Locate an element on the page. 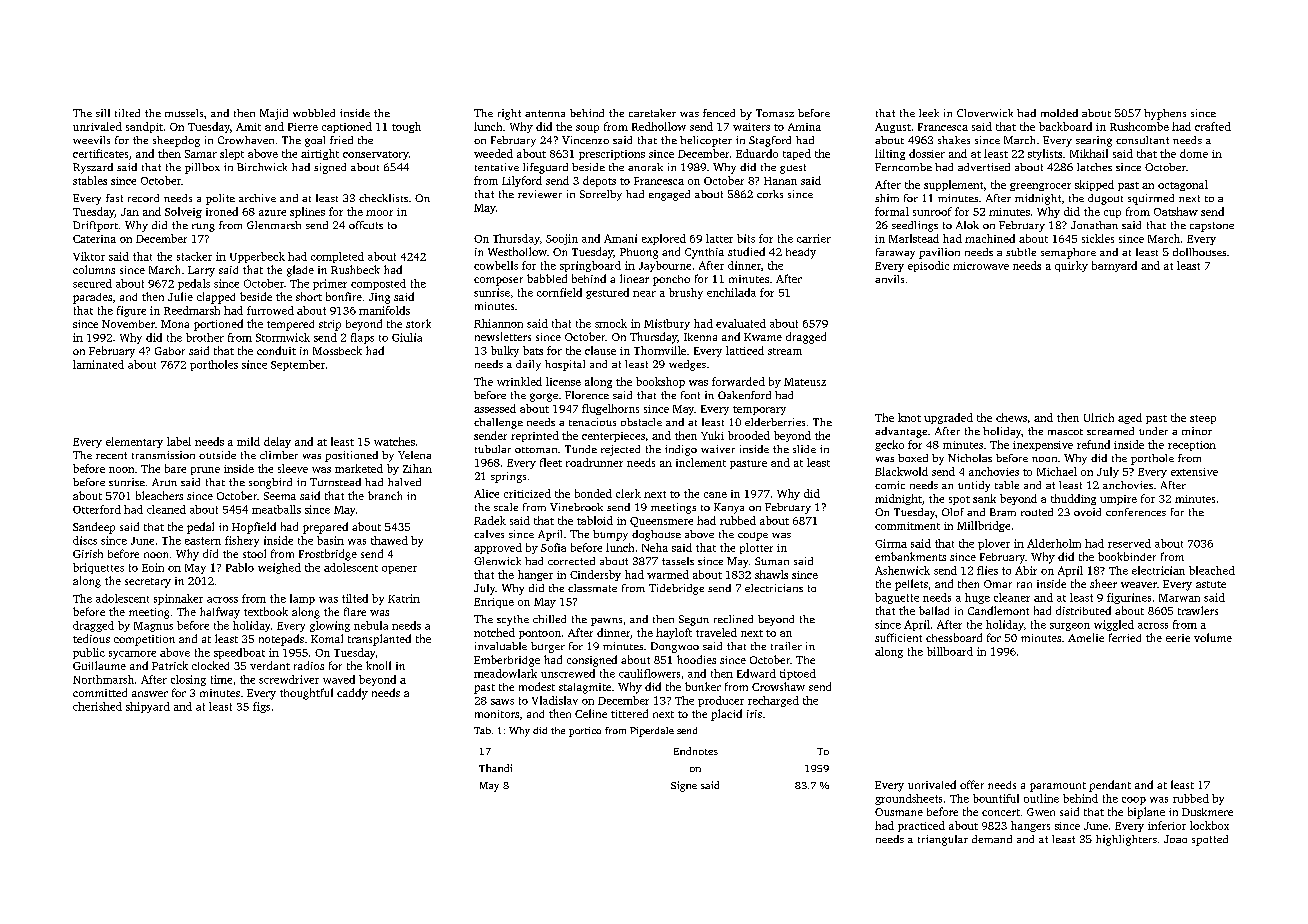 The image size is (1308, 924). microwave is located at coordinates (981, 266).
